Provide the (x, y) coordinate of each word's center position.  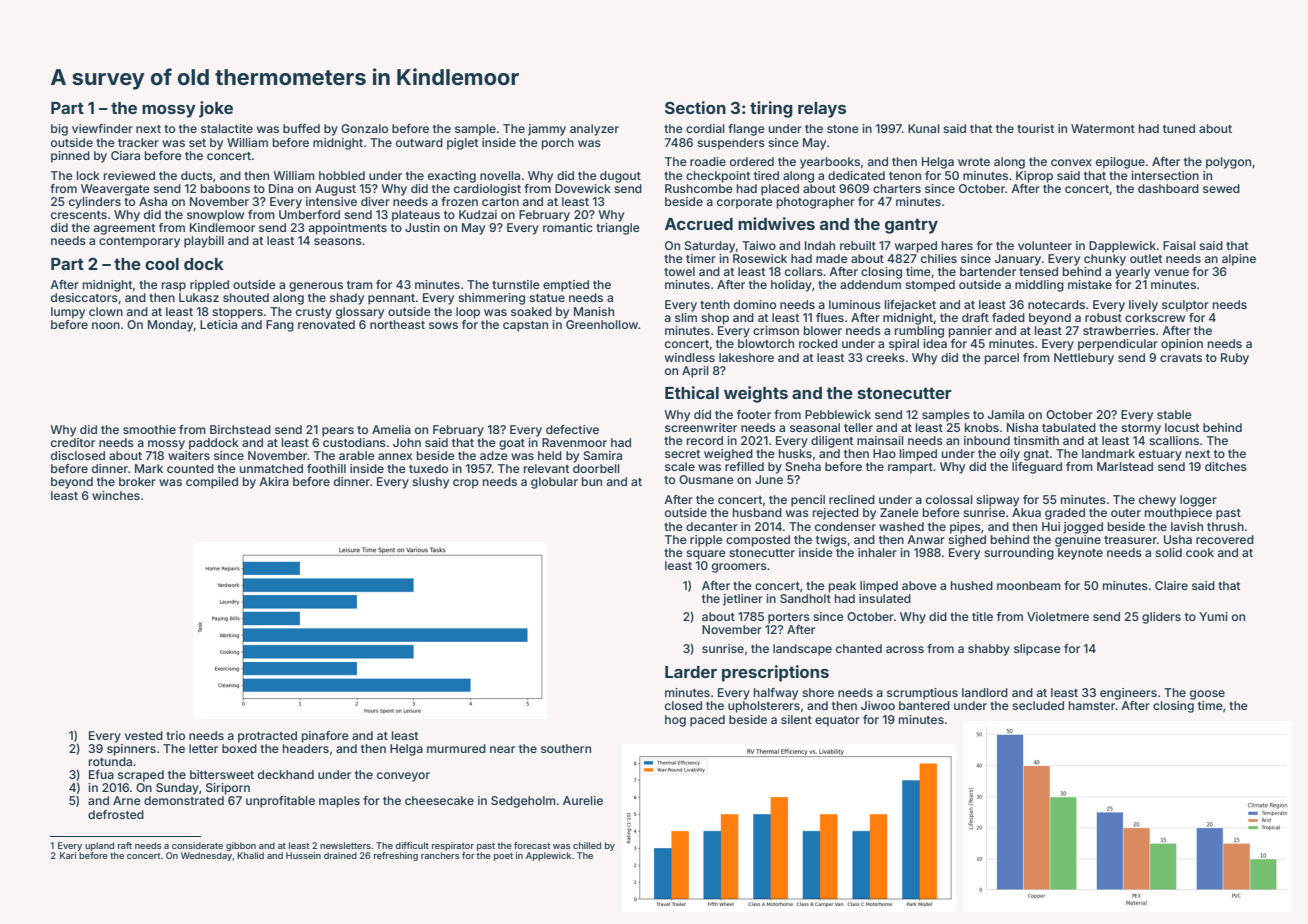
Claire (1171, 585)
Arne (127, 800)
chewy (1157, 501)
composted (758, 541)
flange (746, 130)
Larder (691, 672)
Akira (274, 481)
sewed (1221, 188)
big (59, 130)
